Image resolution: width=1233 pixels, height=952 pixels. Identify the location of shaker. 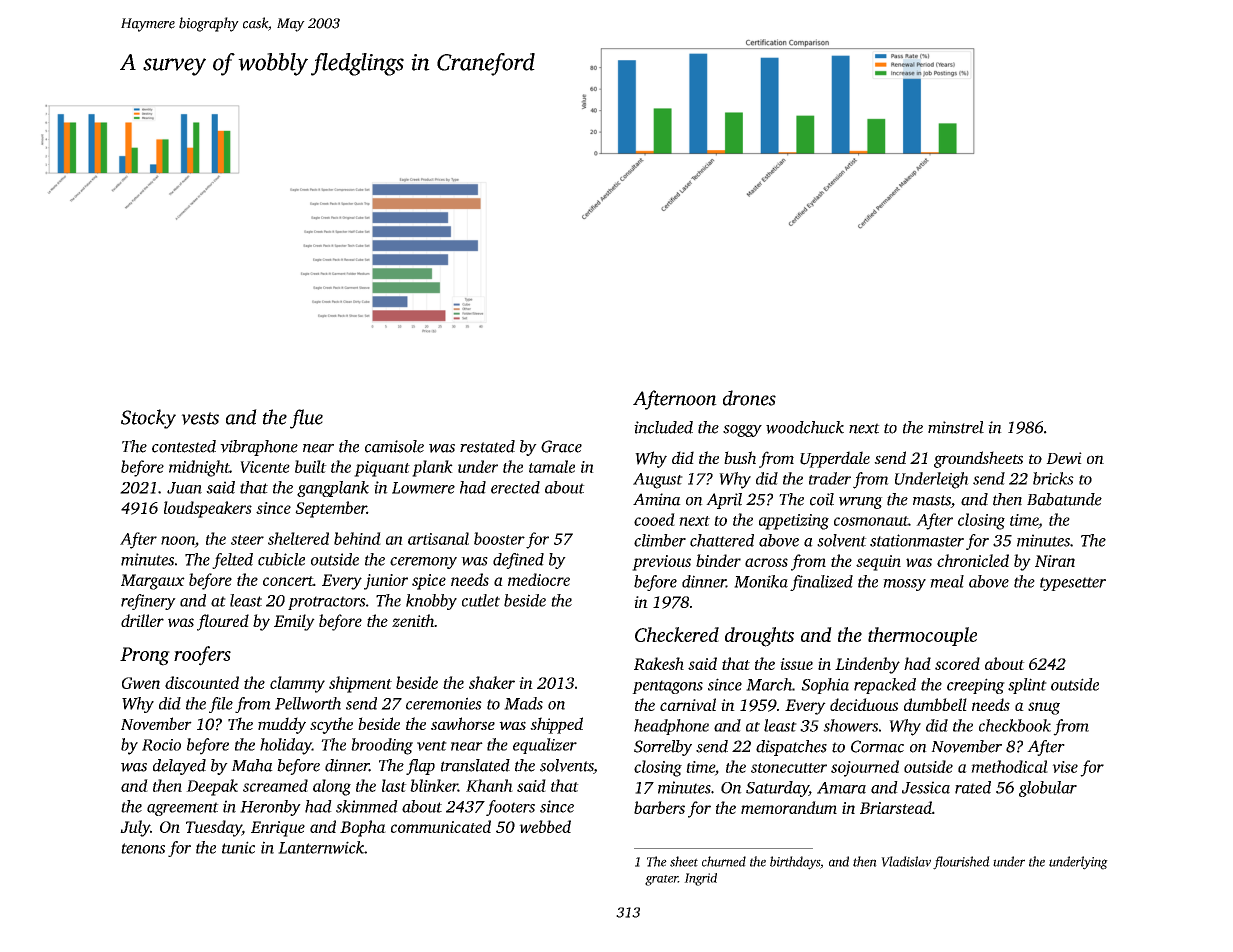
(492, 682).
